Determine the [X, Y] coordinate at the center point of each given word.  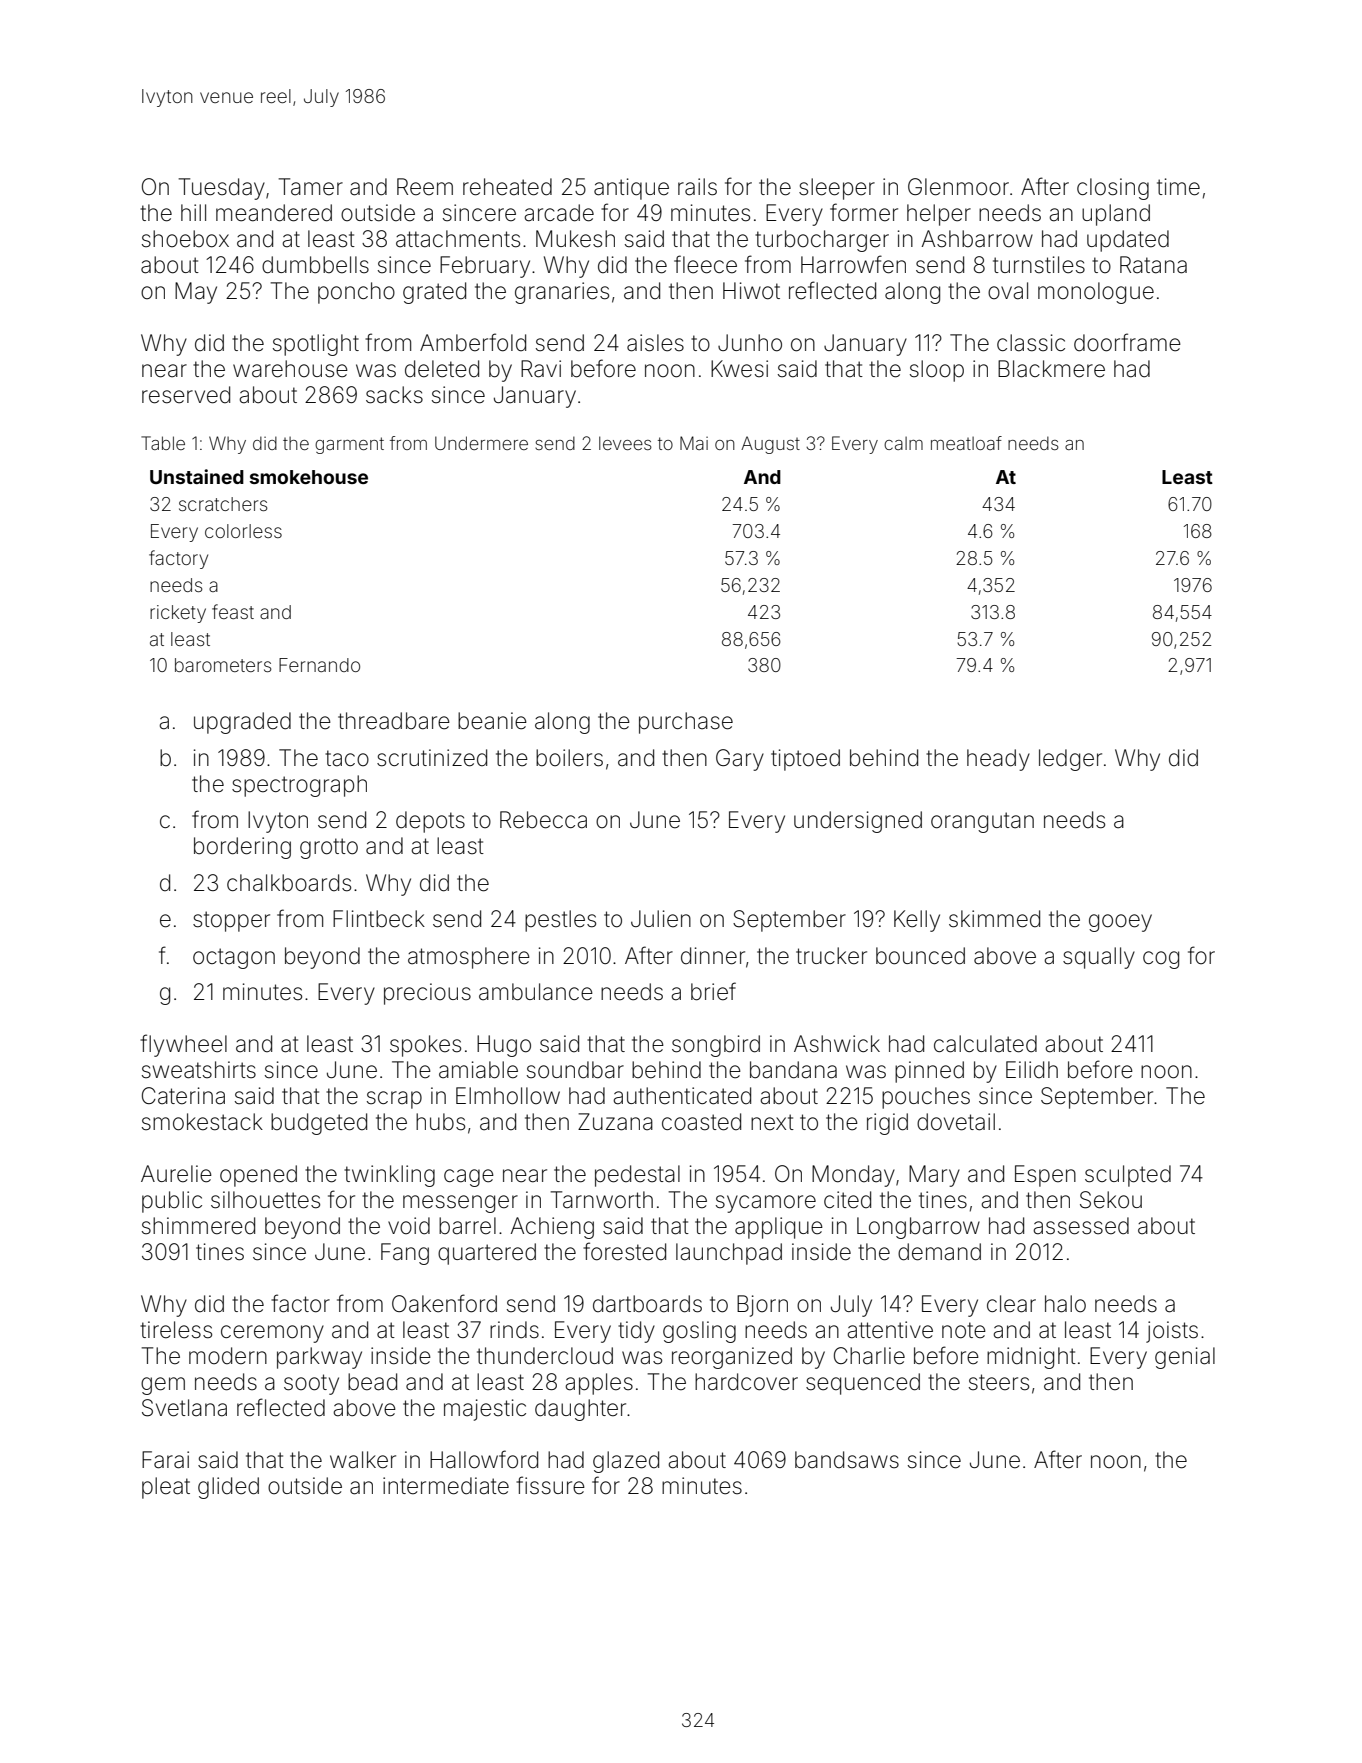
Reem [425, 187]
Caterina [183, 1096]
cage [469, 1178]
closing [1113, 189]
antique [631, 189]
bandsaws [847, 1460]
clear [1011, 1304]
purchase [686, 723]
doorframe [1127, 342]
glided [228, 1488]
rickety [178, 614]
